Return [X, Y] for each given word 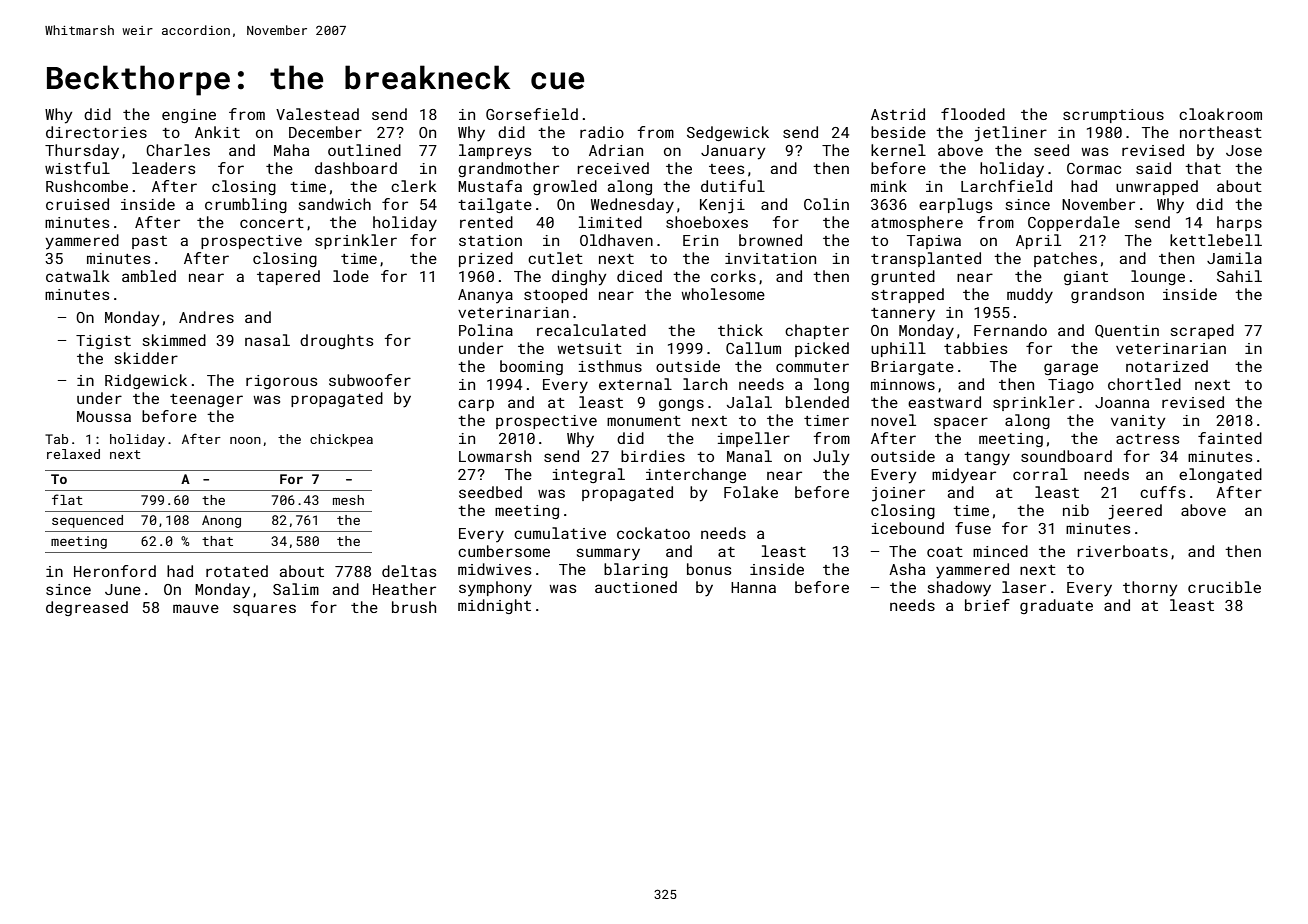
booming [531, 367]
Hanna [753, 587]
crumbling [246, 205]
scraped [1202, 331]
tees [726, 169]
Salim [296, 589]
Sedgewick [728, 133]
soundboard [1066, 456]
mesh [348, 500]
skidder [146, 358]
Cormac [1094, 168]
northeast [1221, 132]
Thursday [82, 152]
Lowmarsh [495, 456]
